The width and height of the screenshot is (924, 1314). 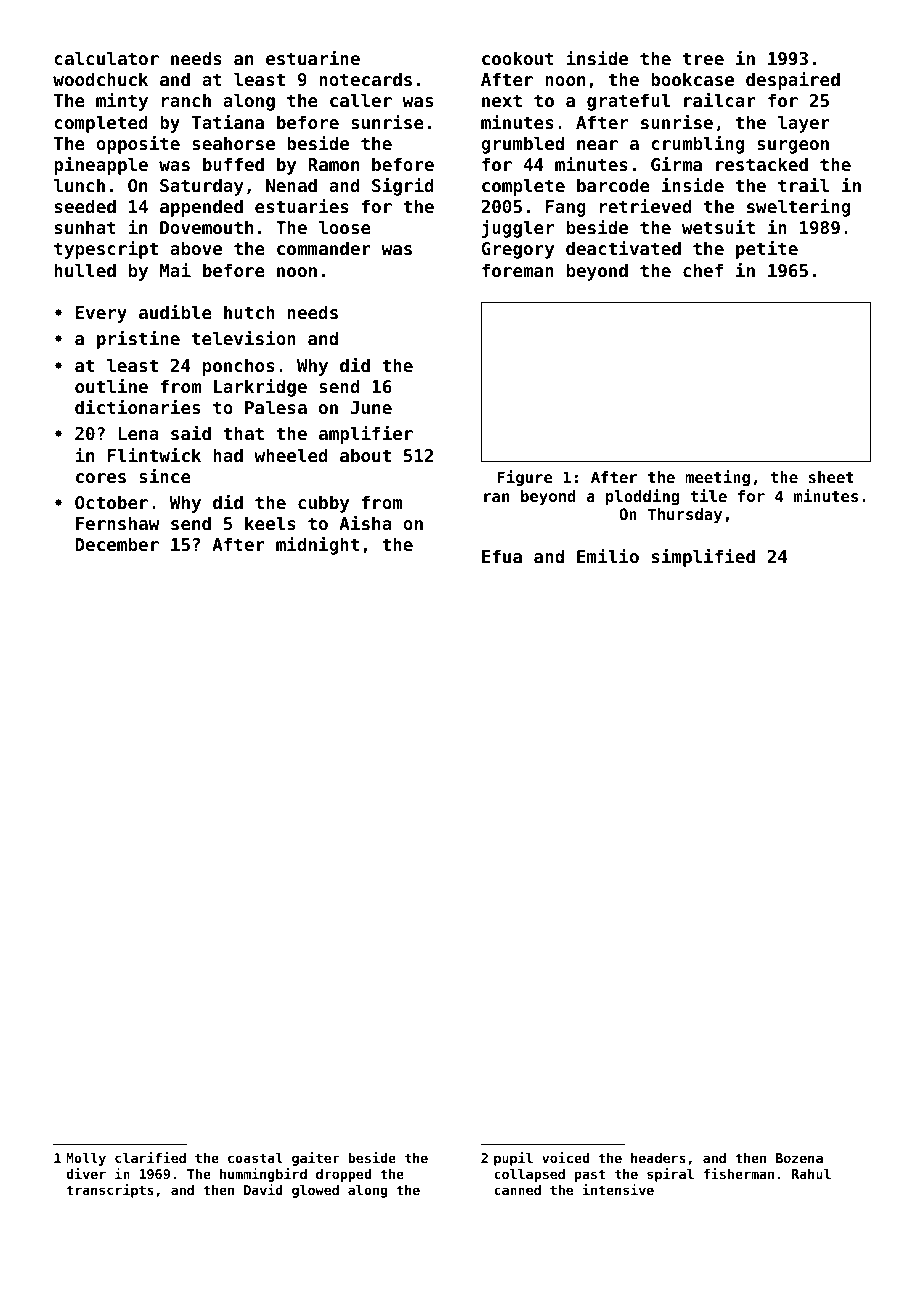 What do you see at coordinates (106, 58) in the screenshot?
I see `calculator` at bounding box center [106, 58].
